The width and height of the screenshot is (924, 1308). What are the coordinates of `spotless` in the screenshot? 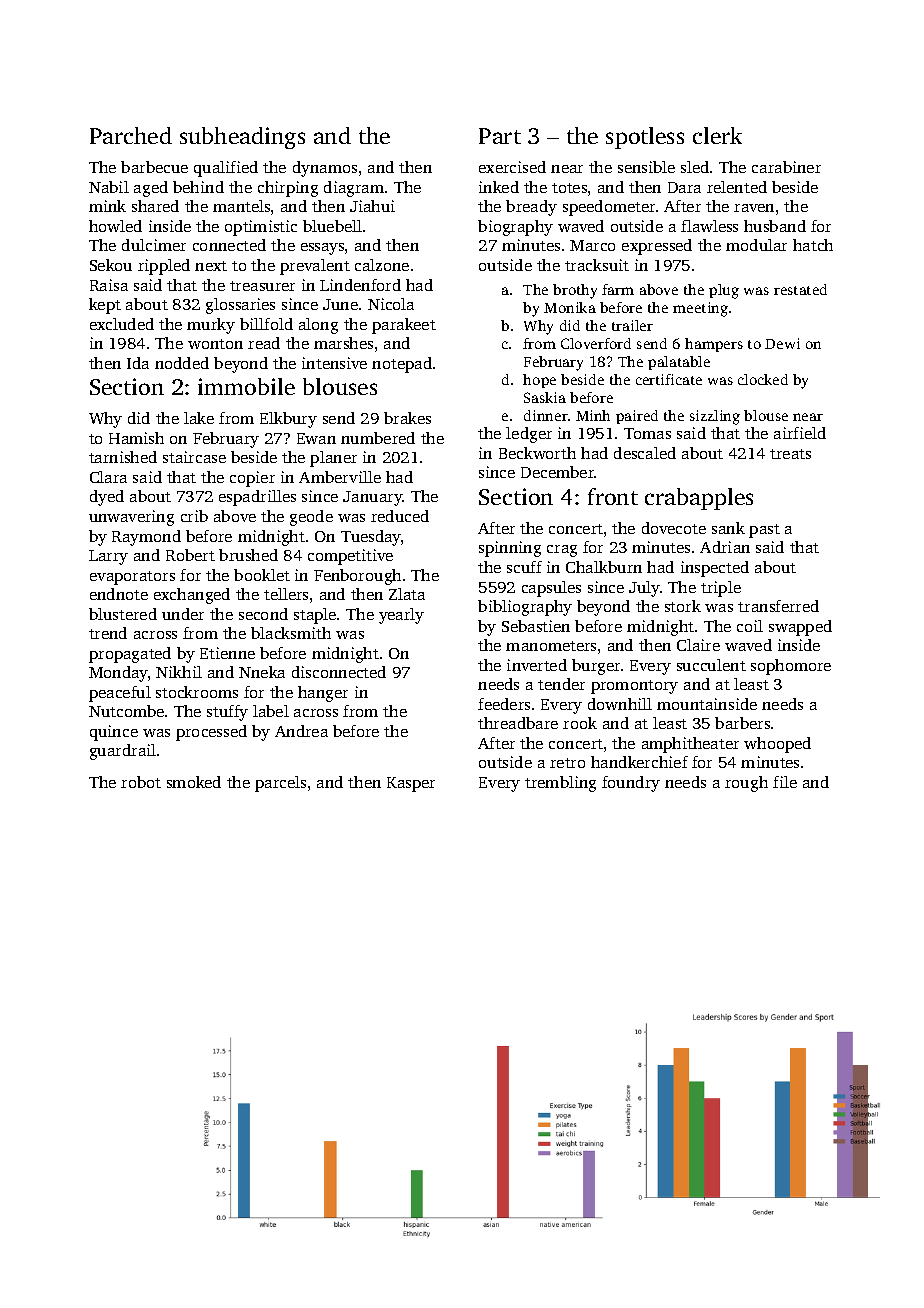 It's located at (645, 138).
